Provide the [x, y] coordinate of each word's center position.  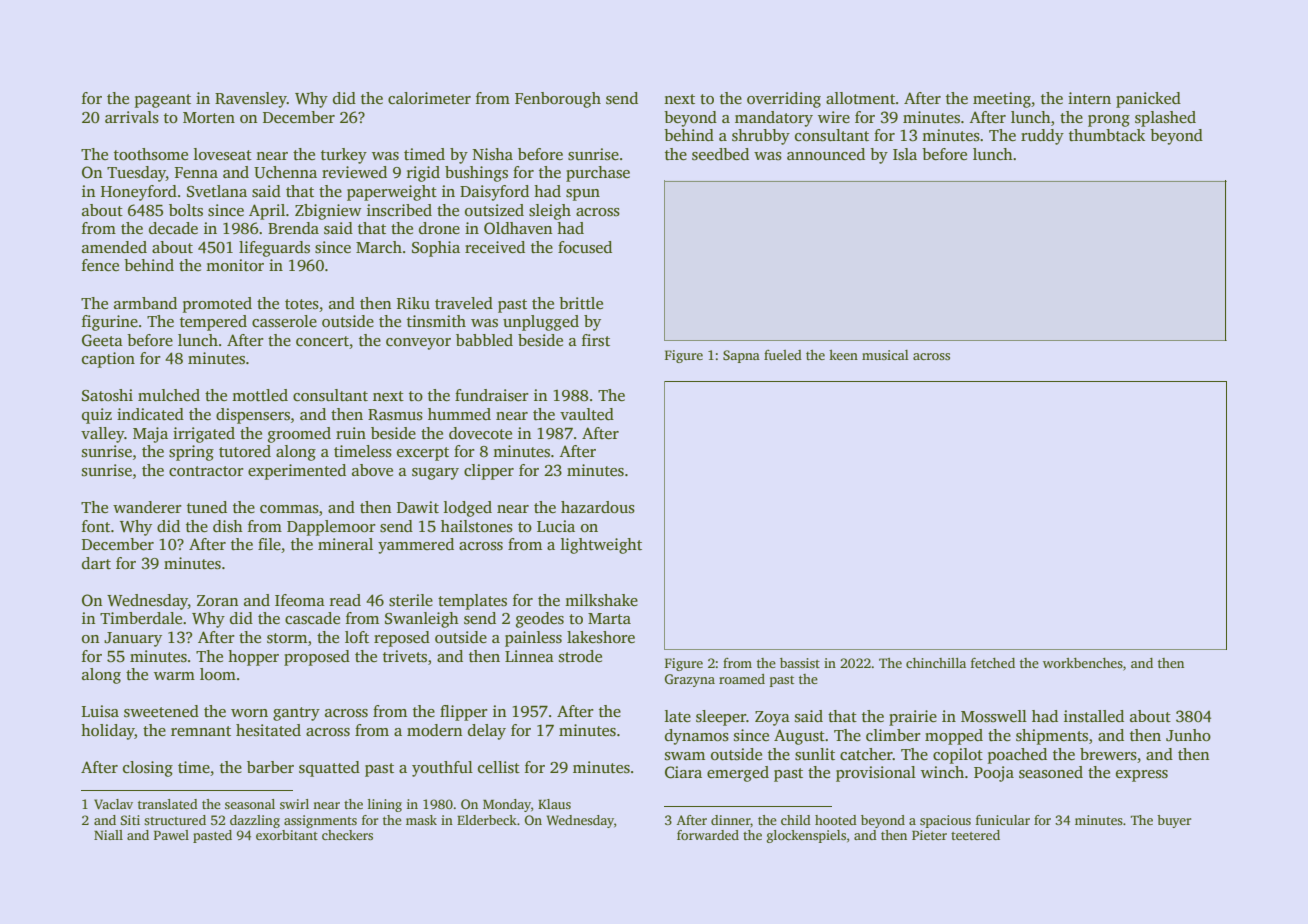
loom [218, 674]
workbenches [1083, 663]
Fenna [196, 172]
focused [585, 247]
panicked [1148, 100]
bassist [800, 663]
